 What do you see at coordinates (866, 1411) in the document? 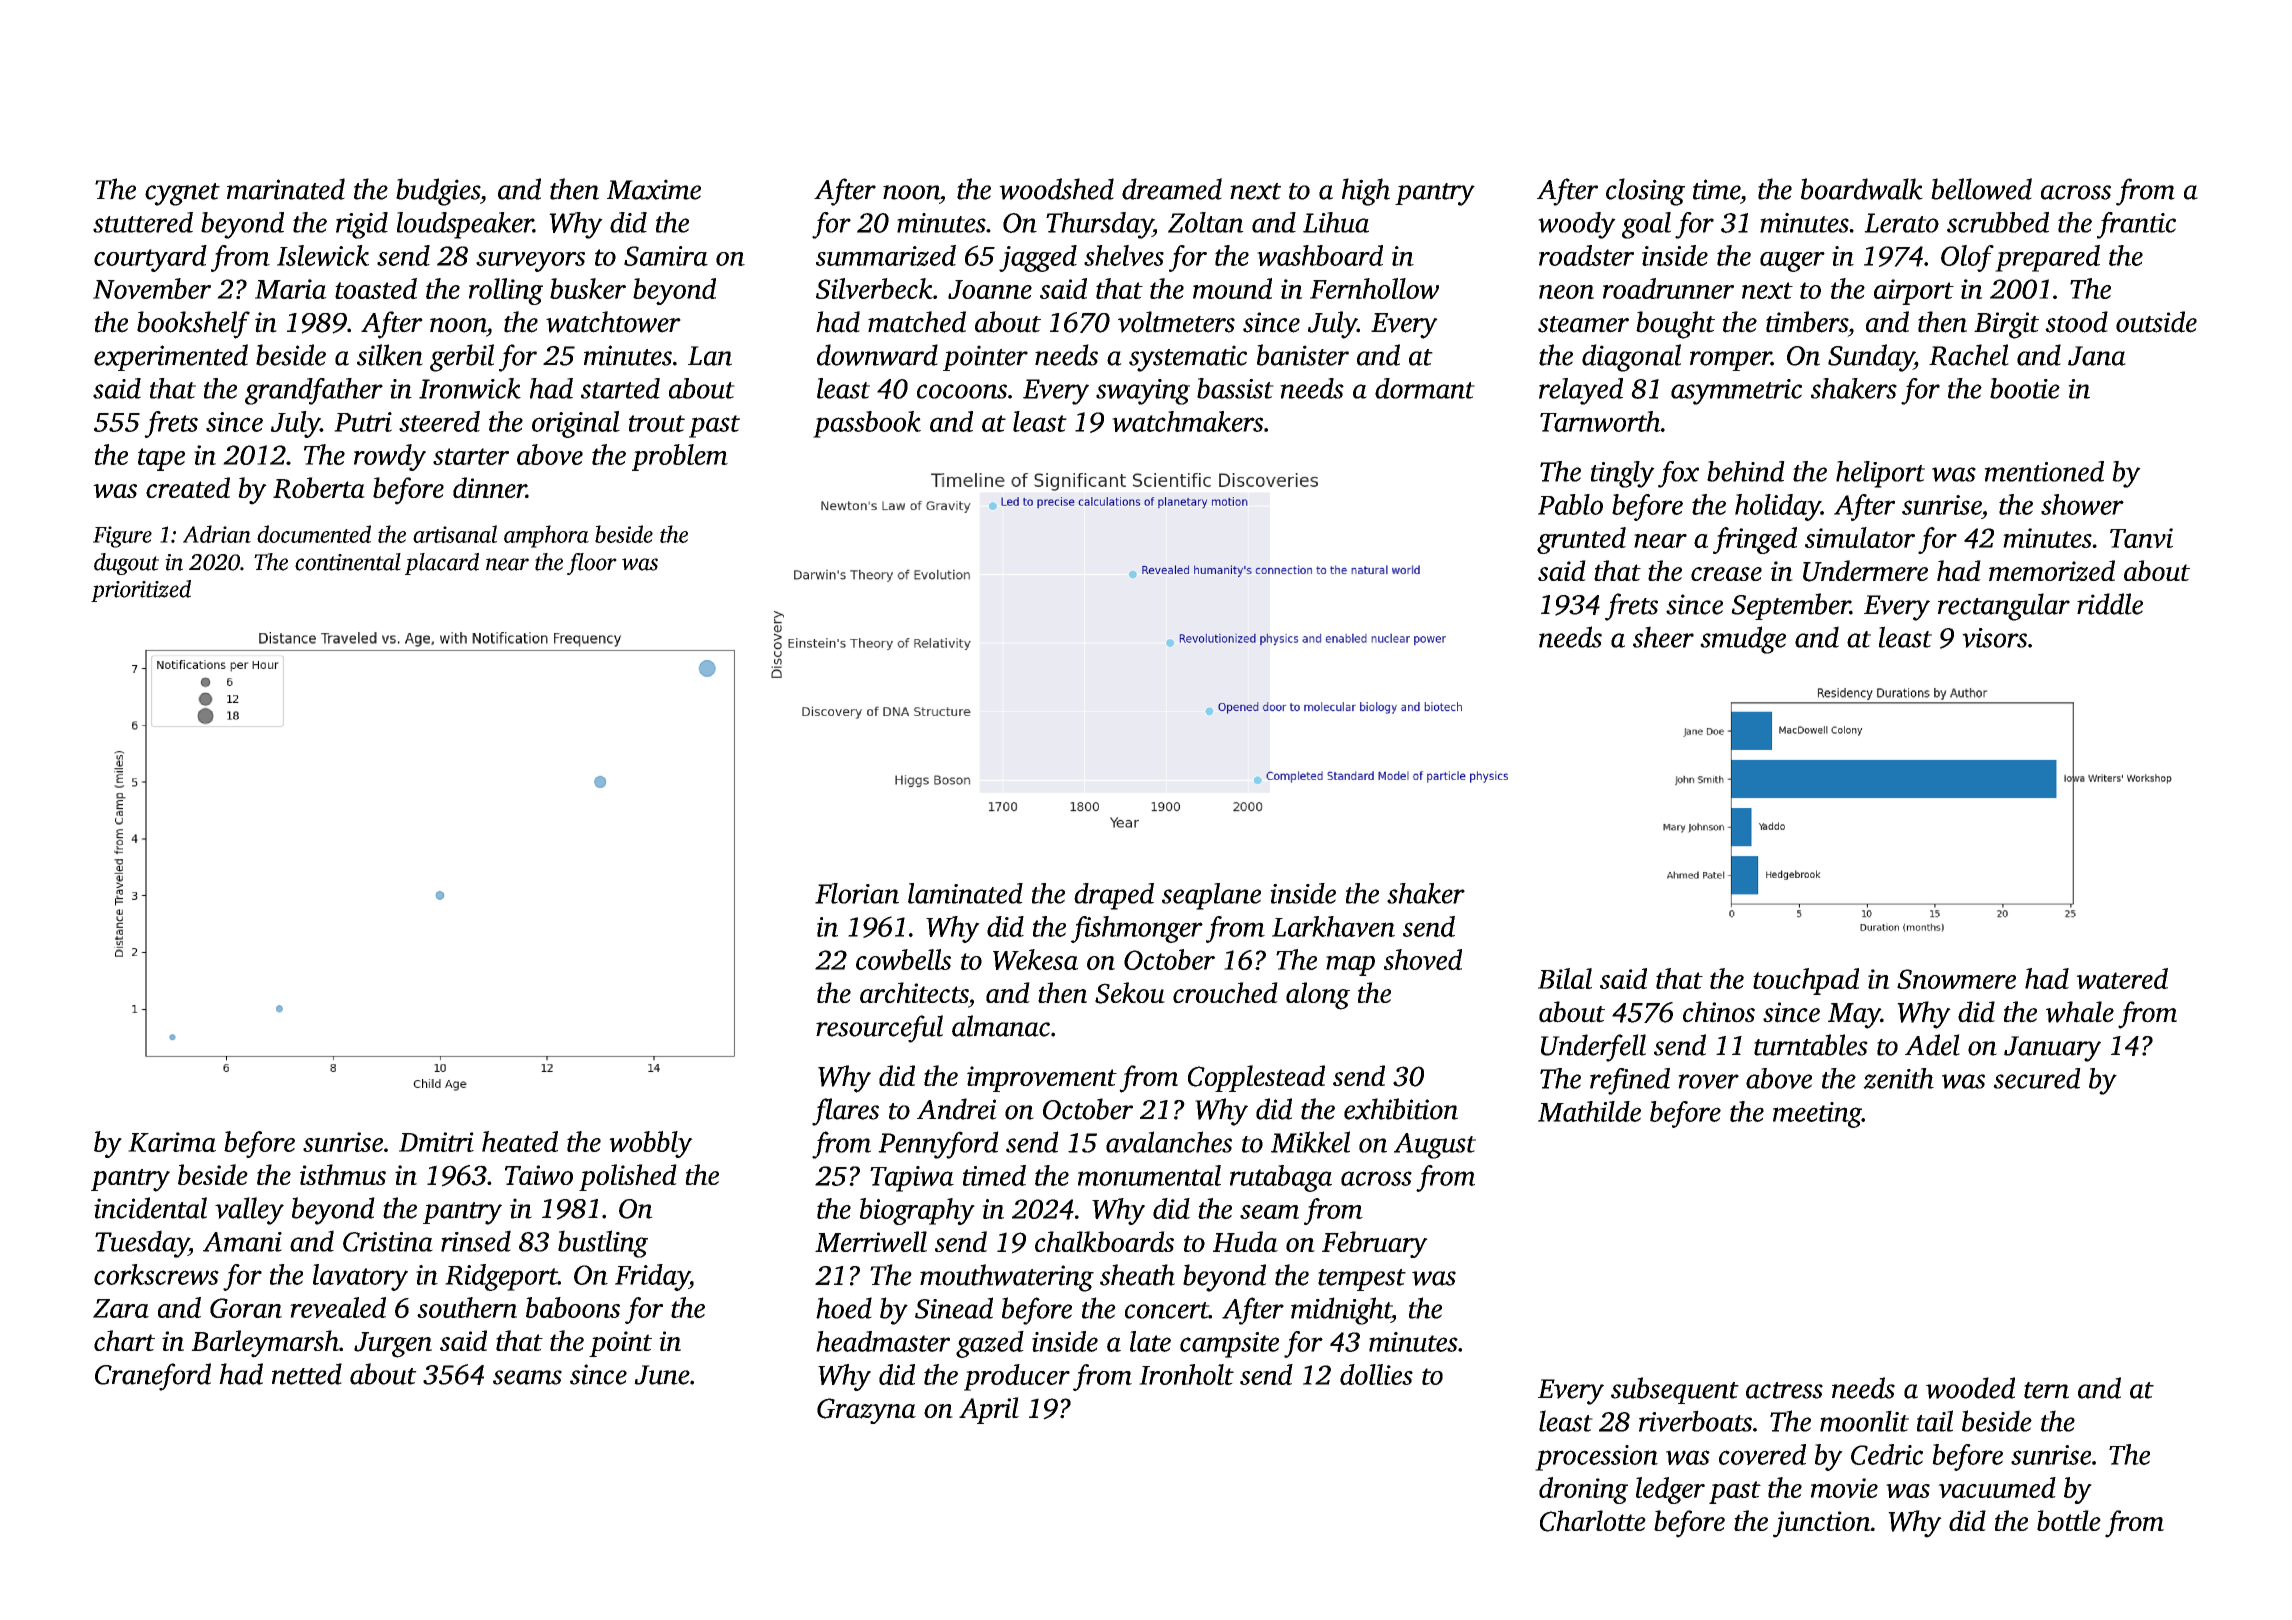
I see `Grazyna` at bounding box center [866, 1411].
